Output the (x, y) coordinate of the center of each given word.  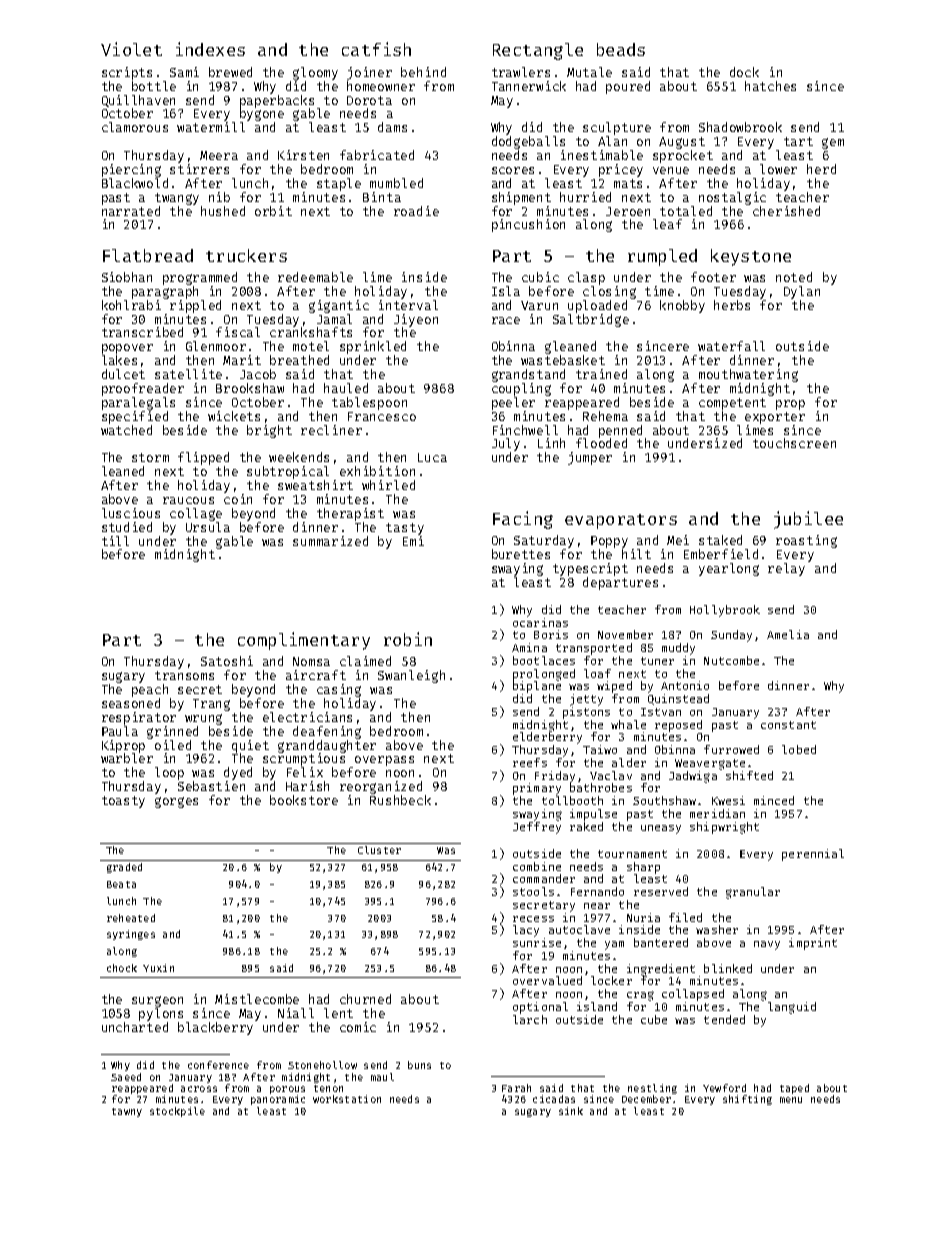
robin (408, 639)
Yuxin (158, 968)
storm (150, 457)
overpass (384, 761)
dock (744, 72)
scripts (127, 73)
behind (423, 72)
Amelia (788, 634)
